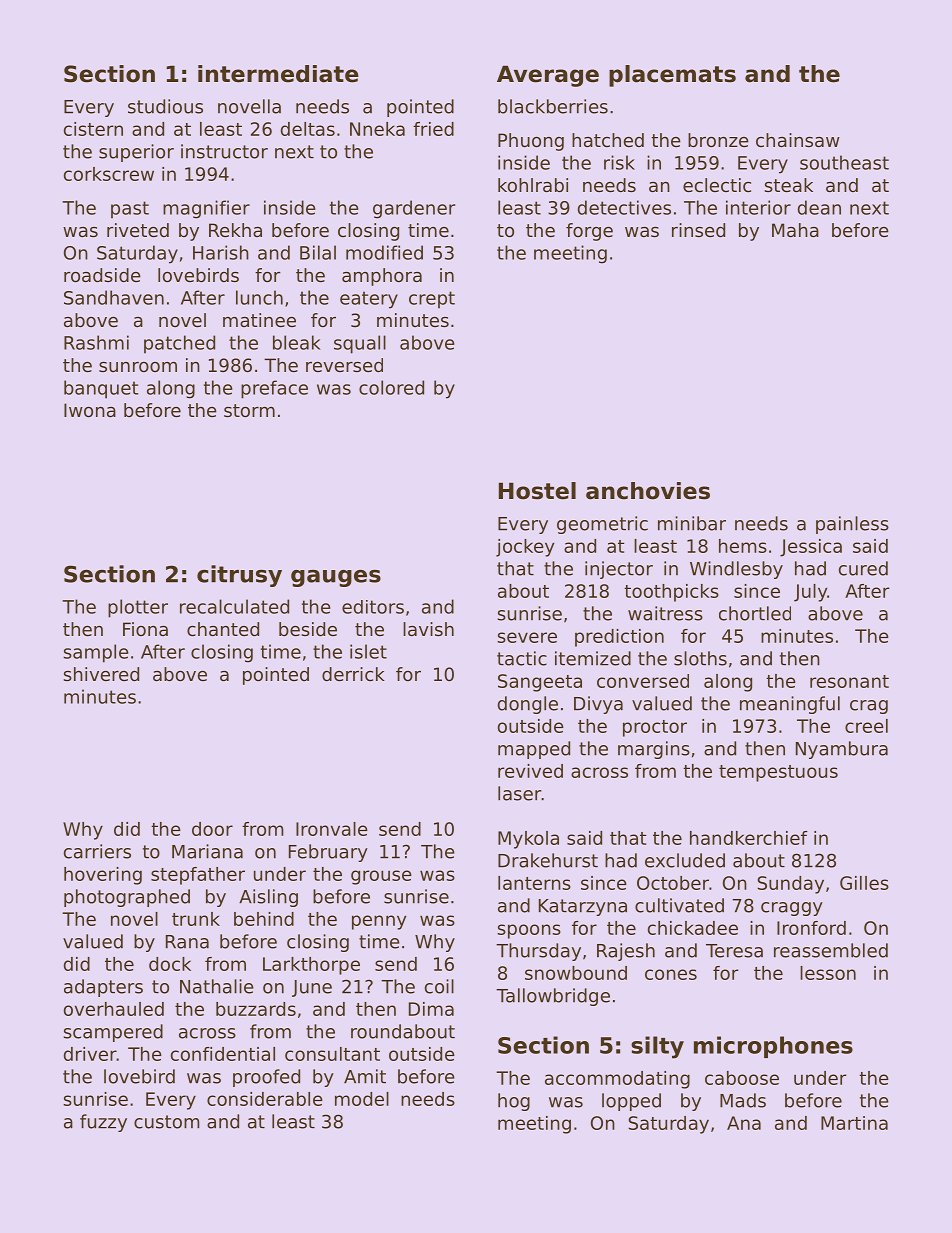  What do you see at coordinates (589, 232) in the screenshot?
I see `forge` at bounding box center [589, 232].
